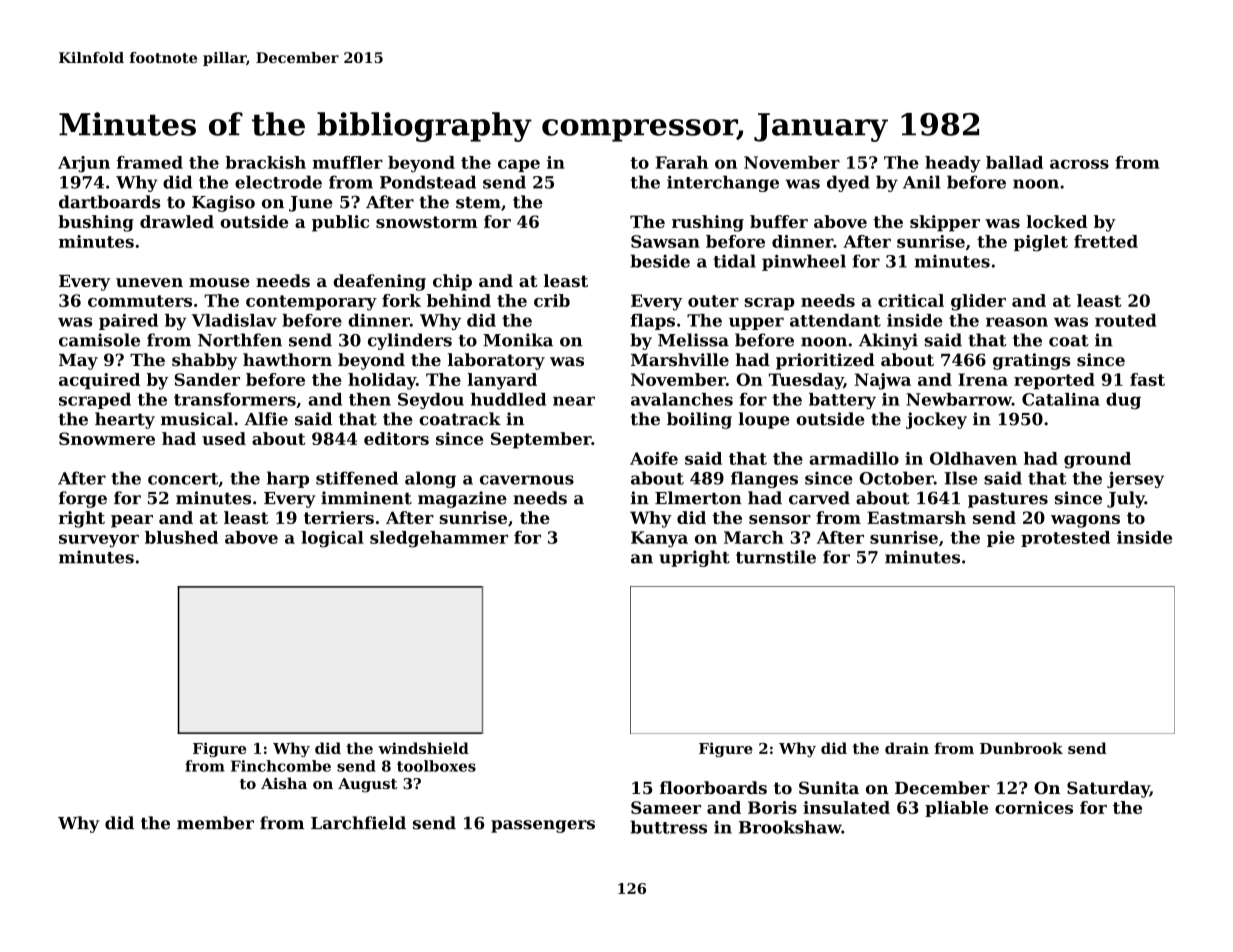 Image resolution: width=1233 pixels, height=952 pixels. I want to click on fretted, so click(1106, 241).
